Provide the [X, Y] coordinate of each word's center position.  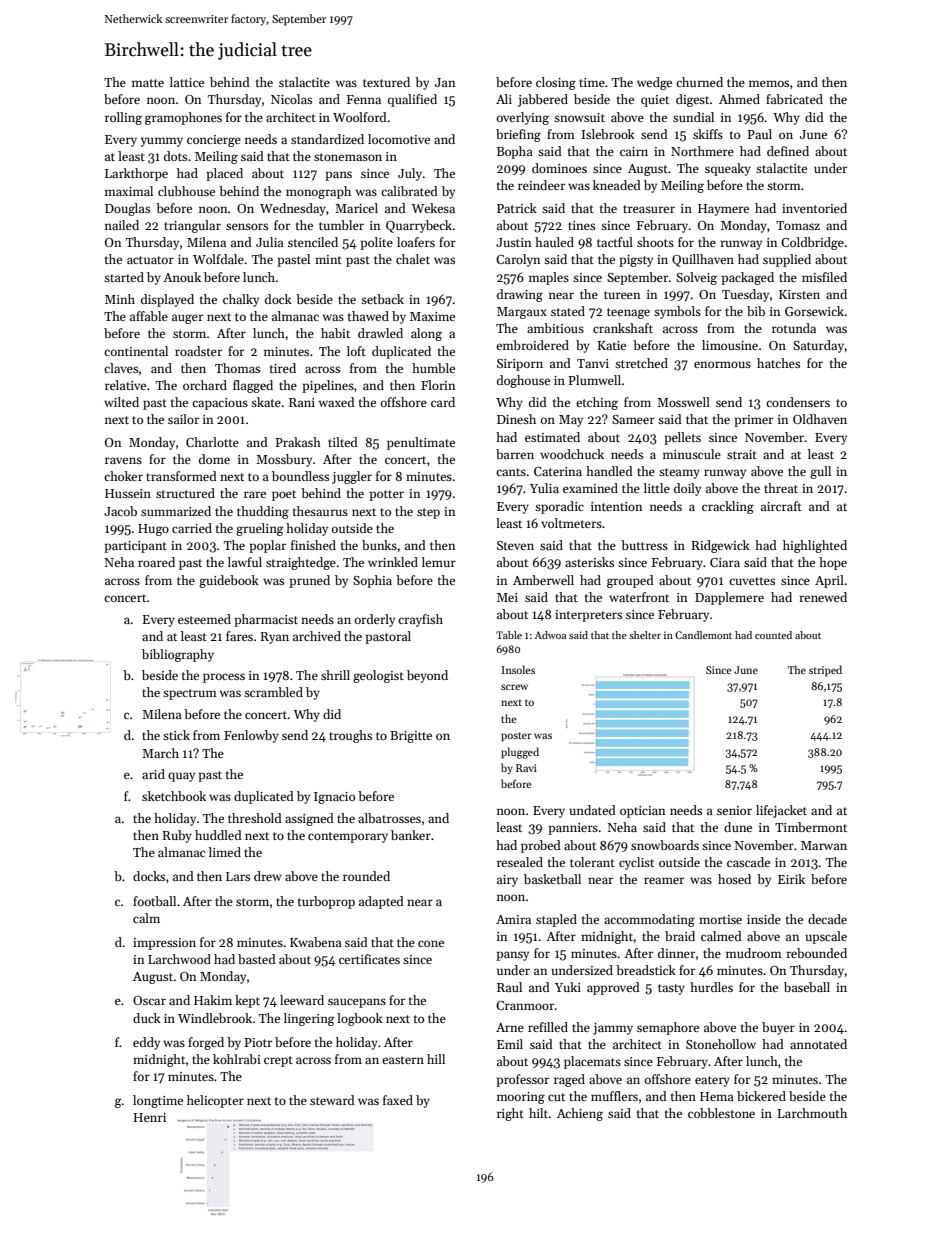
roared [156, 562]
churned [699, 82]
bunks [379, 545]
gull [820, 472]
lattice [187, 82]
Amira [513, 919]
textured [386, 82]
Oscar [149, 1000]
